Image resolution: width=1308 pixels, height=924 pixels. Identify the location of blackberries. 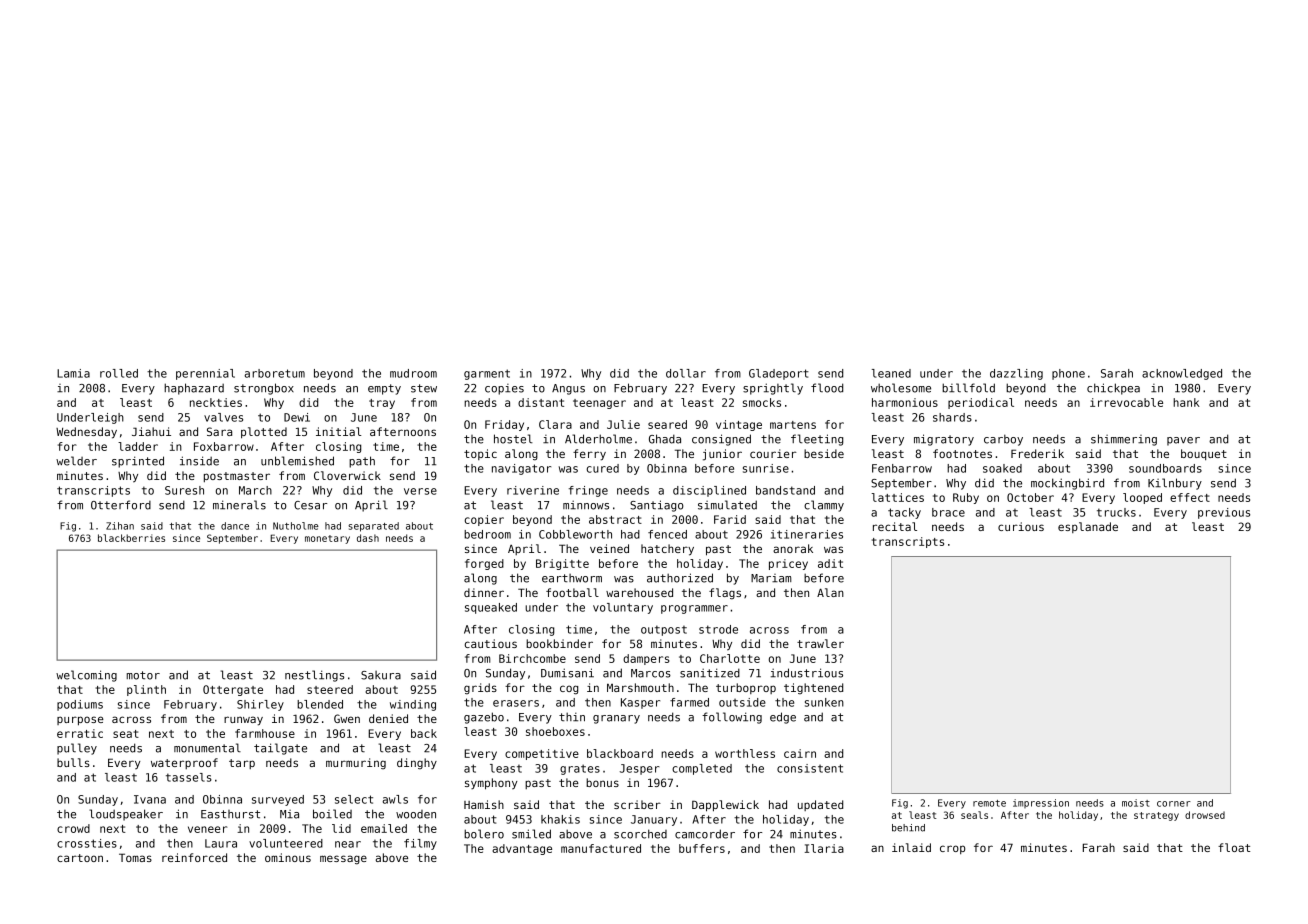
(131, 538).
